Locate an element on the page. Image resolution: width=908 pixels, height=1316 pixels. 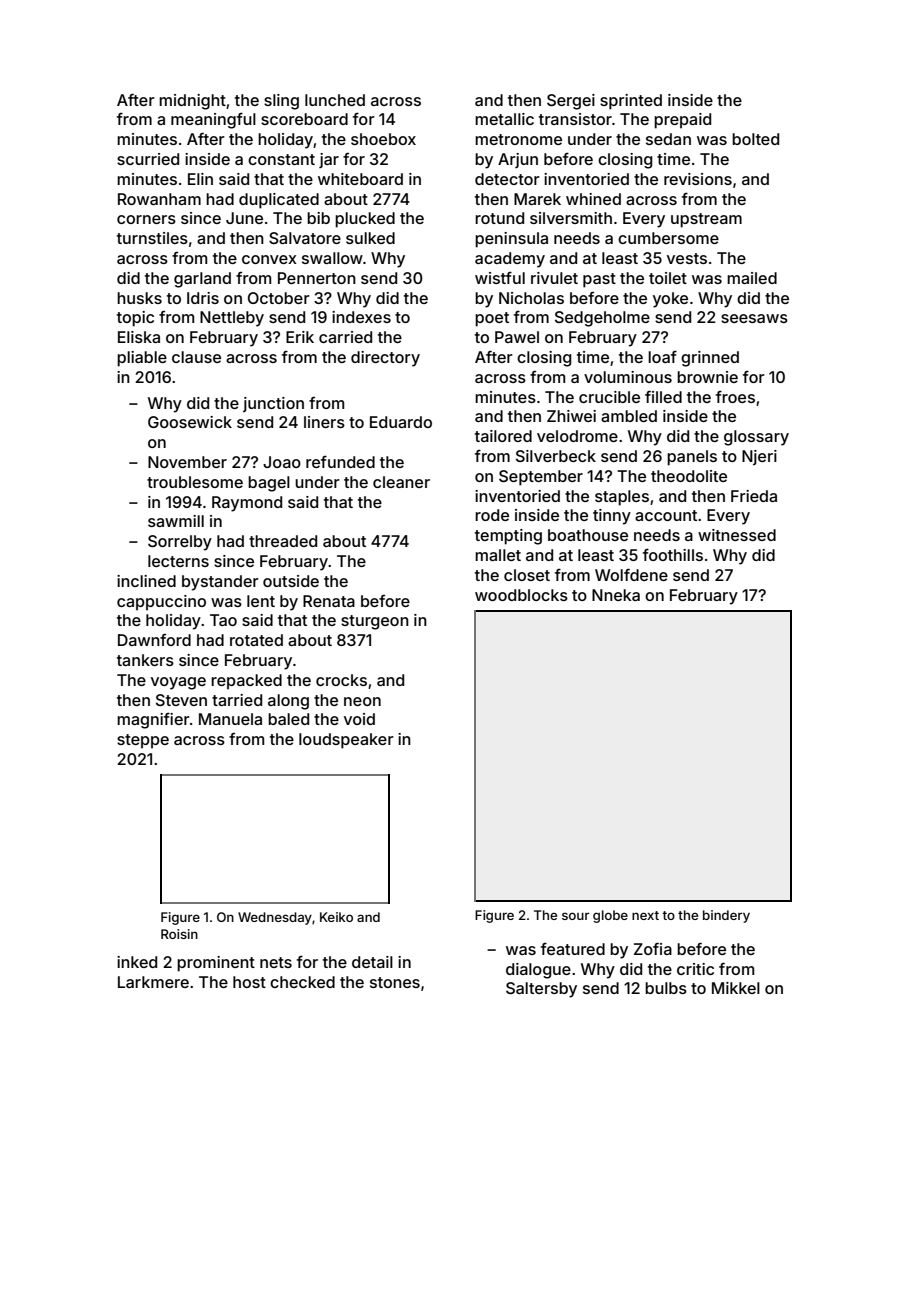
bolted is located at coordinates (755, 139).
